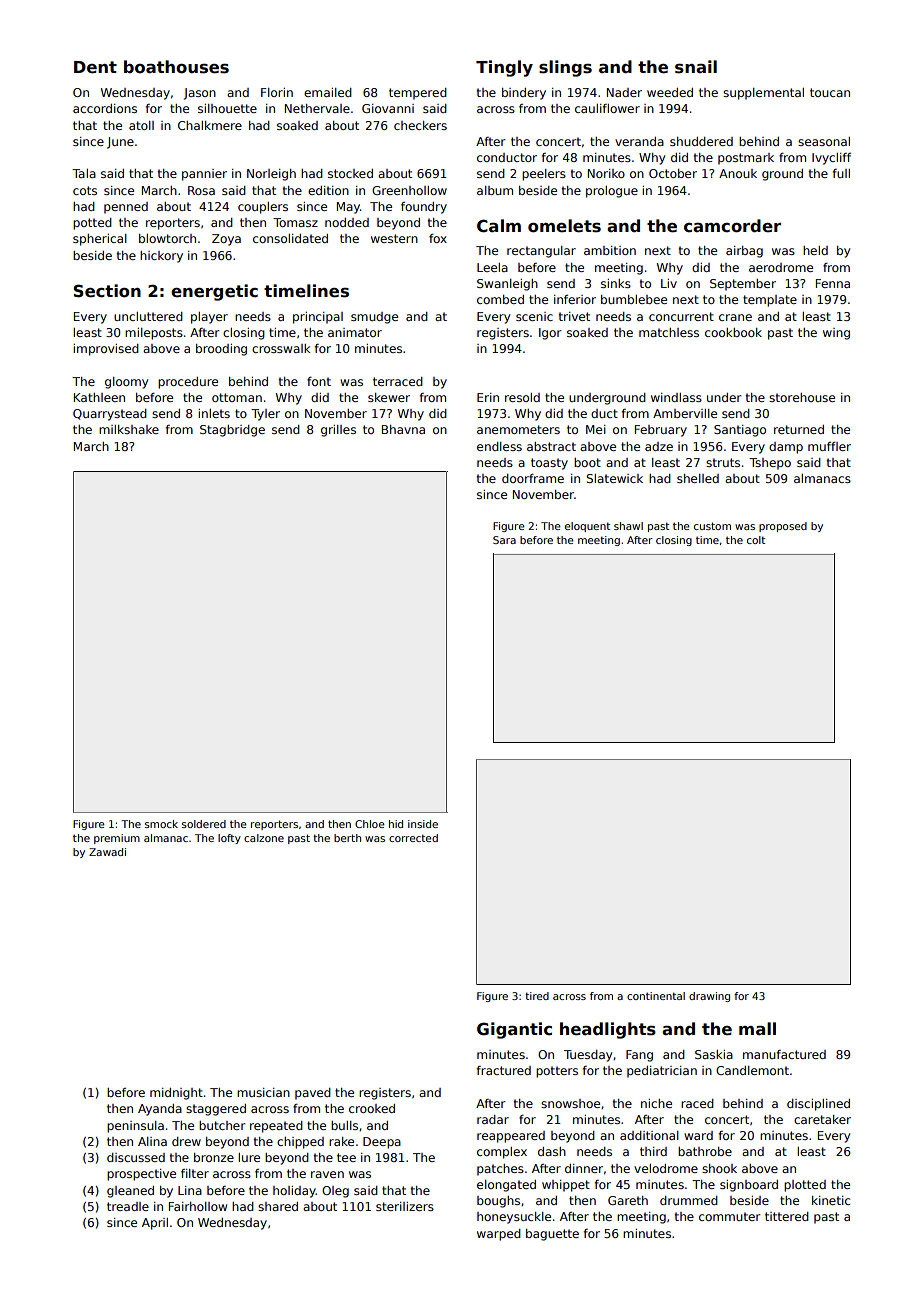 This screenshot has width=924, height=1308. Describe the element at coordinates (277, 92) in the screenshot. I see `Florin` at that location.
